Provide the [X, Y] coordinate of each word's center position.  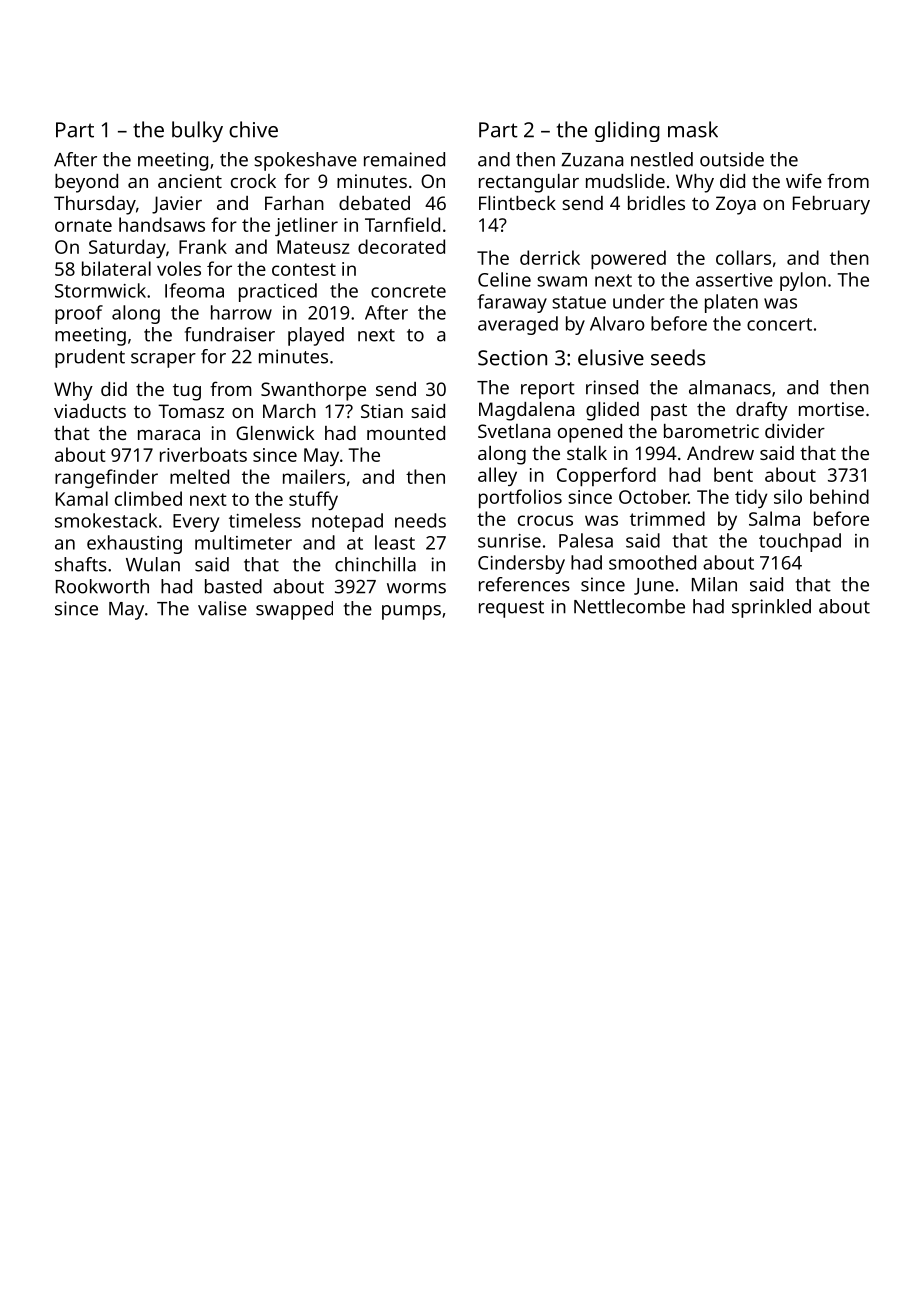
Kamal [82, 498]
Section [512, 358]
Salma [774, 518]
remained [404, 159]
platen [731, 303]
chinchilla [375, 564]
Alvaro [617, 323]
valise [222, 608]
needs [420, 520]
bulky [197, 131]
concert [779, 324]
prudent [90, 358]
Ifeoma [194, 290]
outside [732, 159]
